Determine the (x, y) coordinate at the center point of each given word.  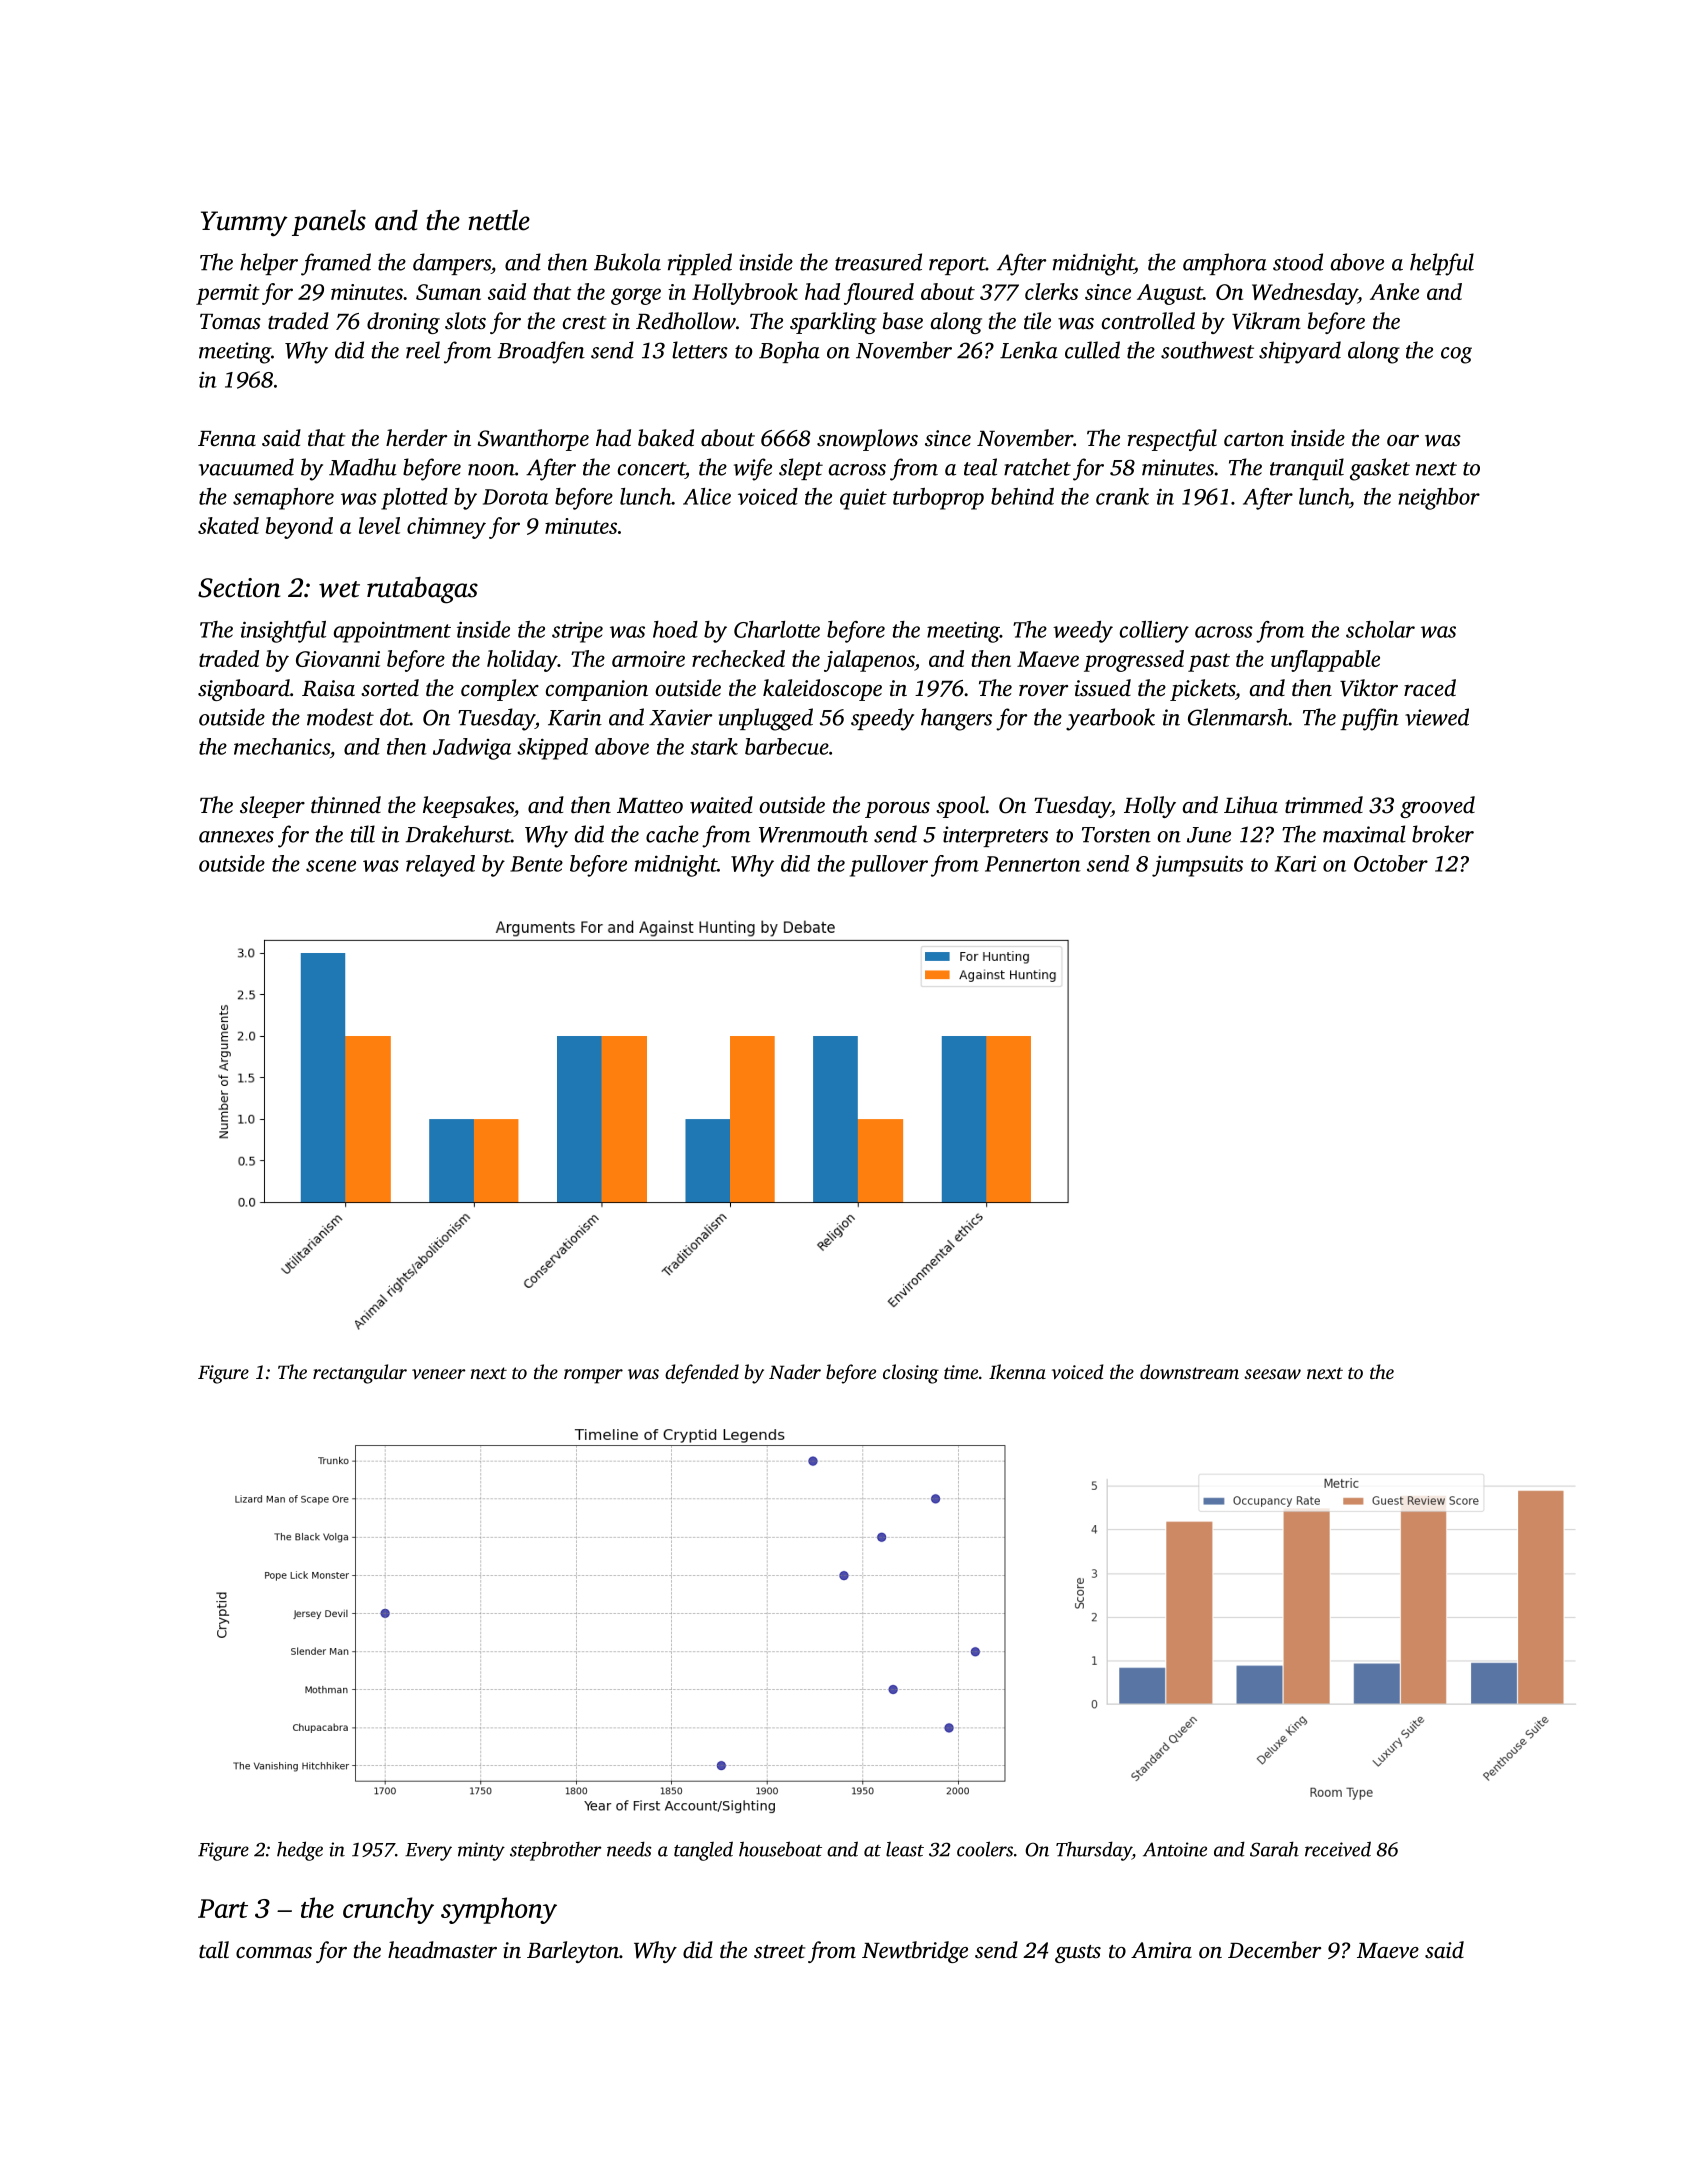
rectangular (360, 1374)
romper (593, 1376)
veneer (439, 1374)
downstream (1189, 1371)
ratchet (1037, 467)
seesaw (1272, 1374)
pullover (889, 866)
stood (1298, 262)
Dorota (515, 497)
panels (329, 223)
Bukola (627, 262)
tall (214, 1949)
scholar (1380, 629)
